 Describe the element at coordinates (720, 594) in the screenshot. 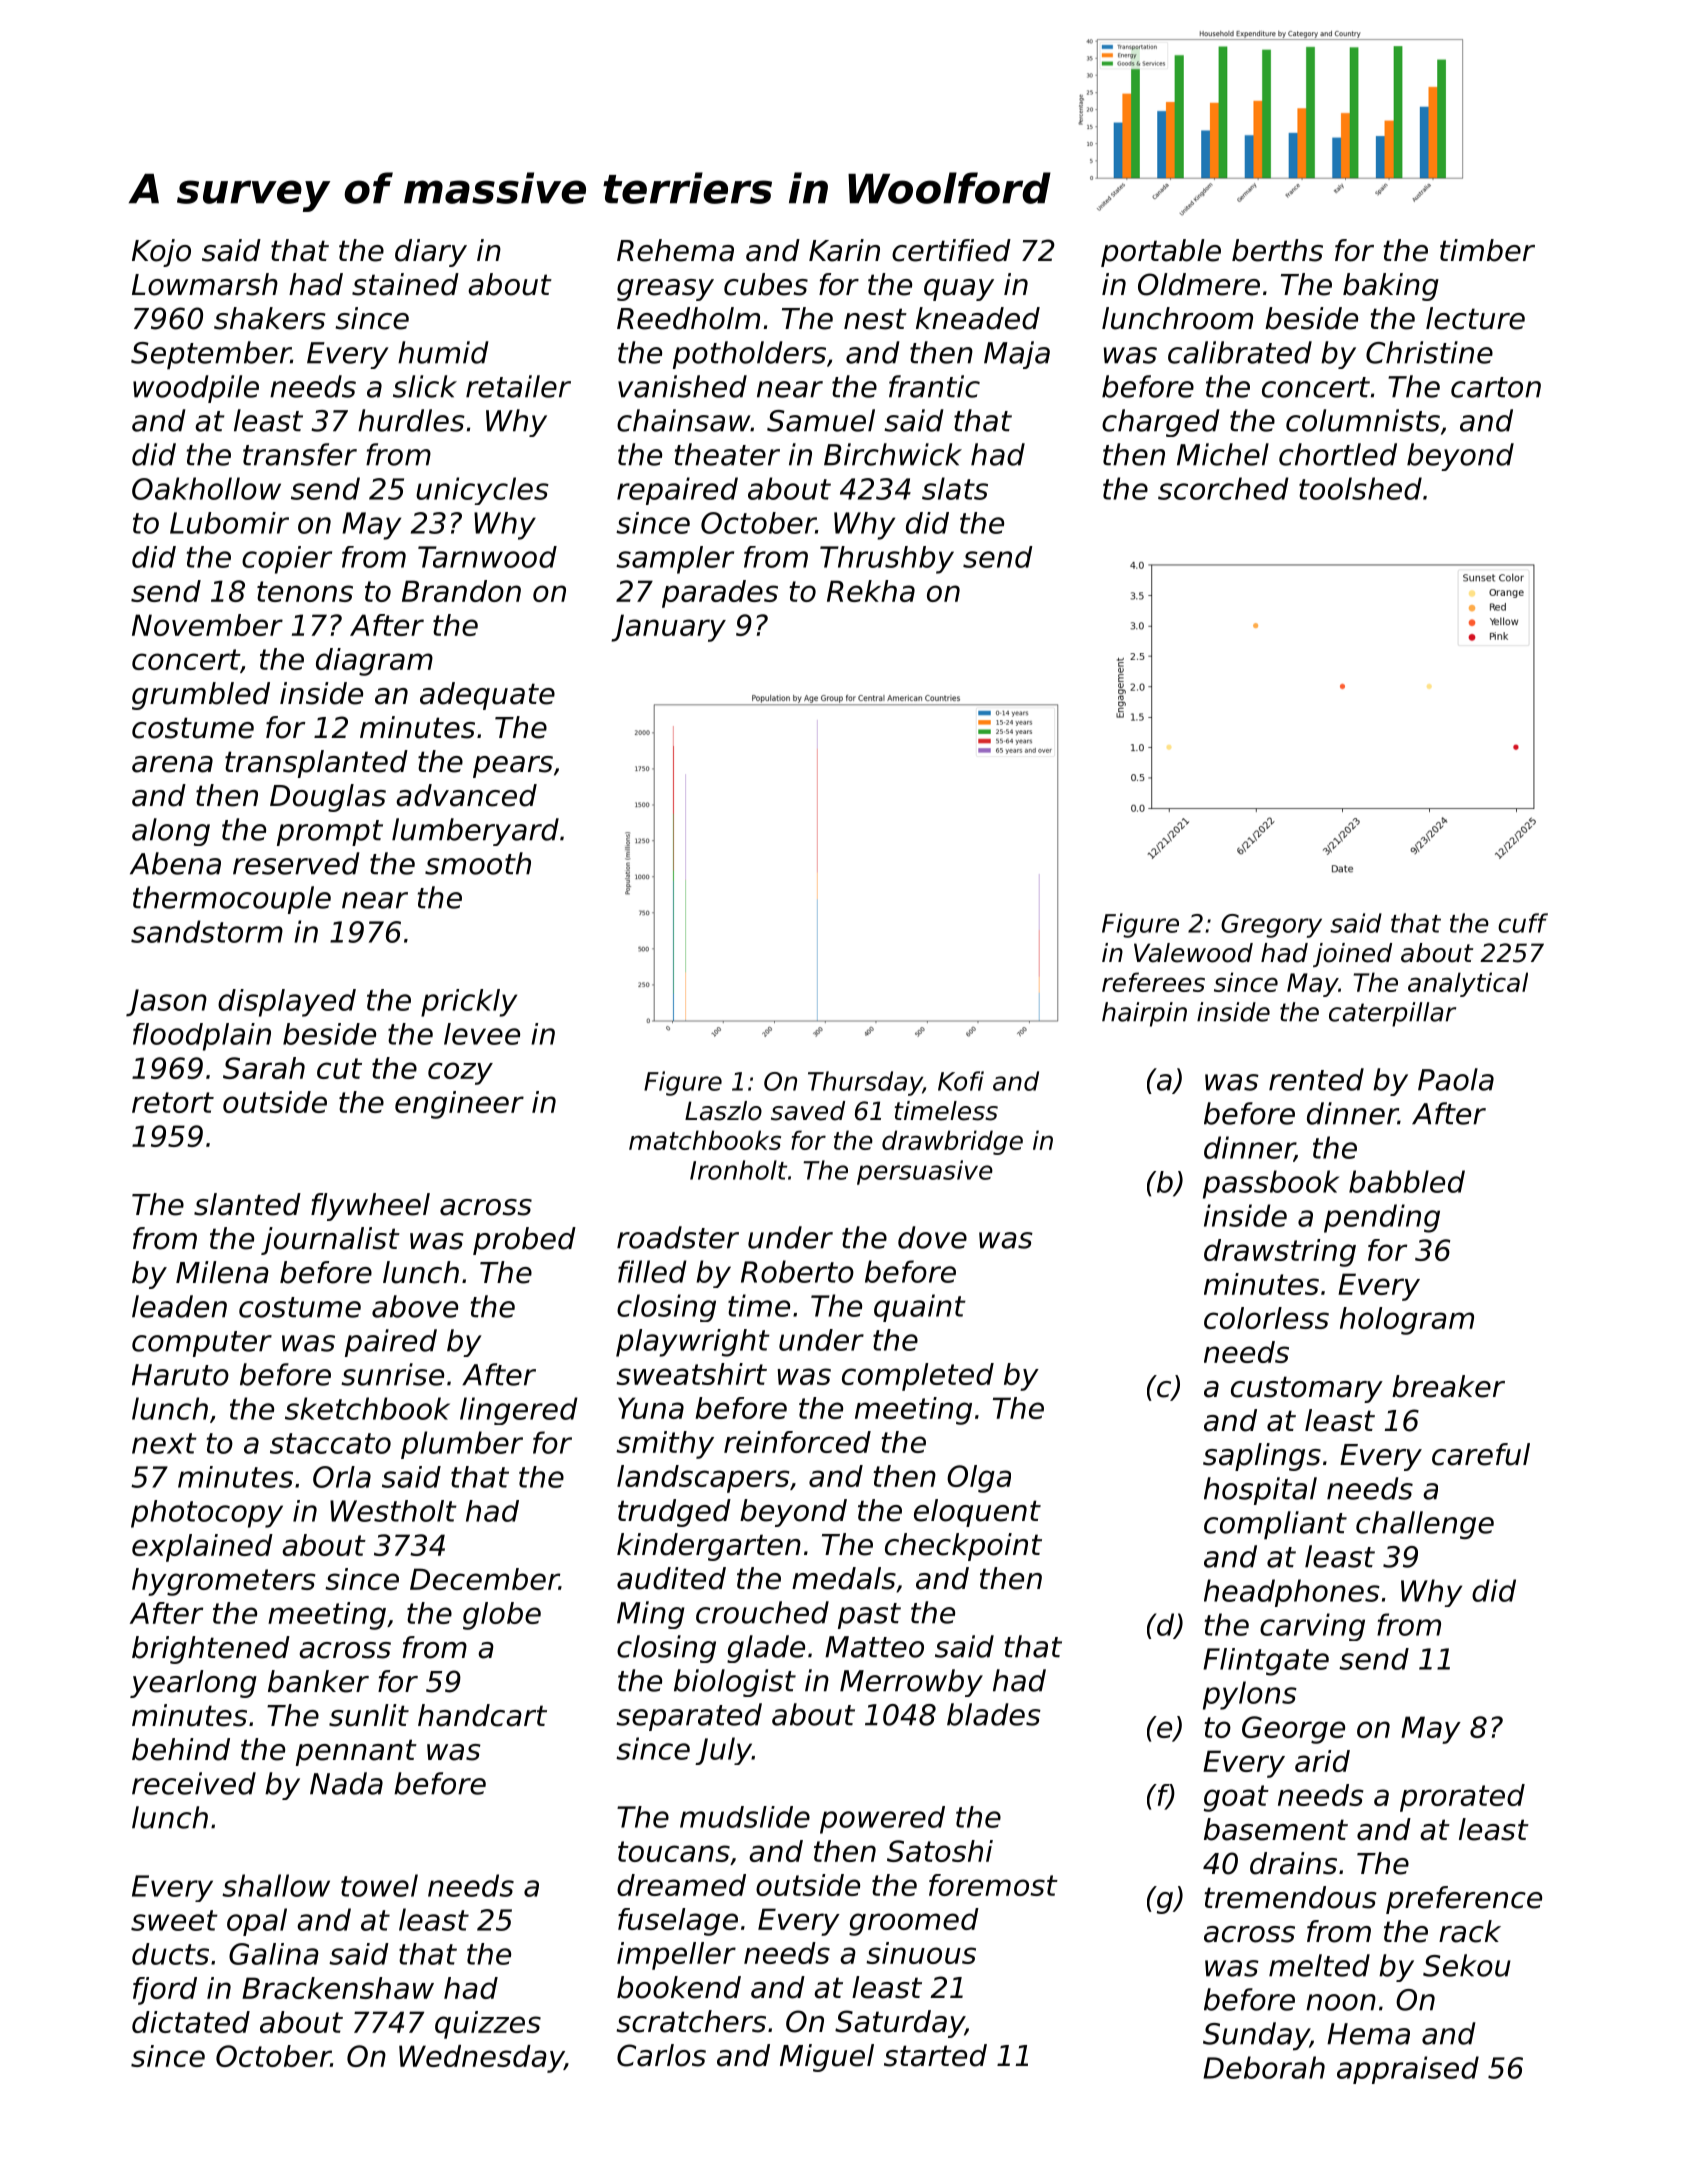

I see `parades` at that location.
